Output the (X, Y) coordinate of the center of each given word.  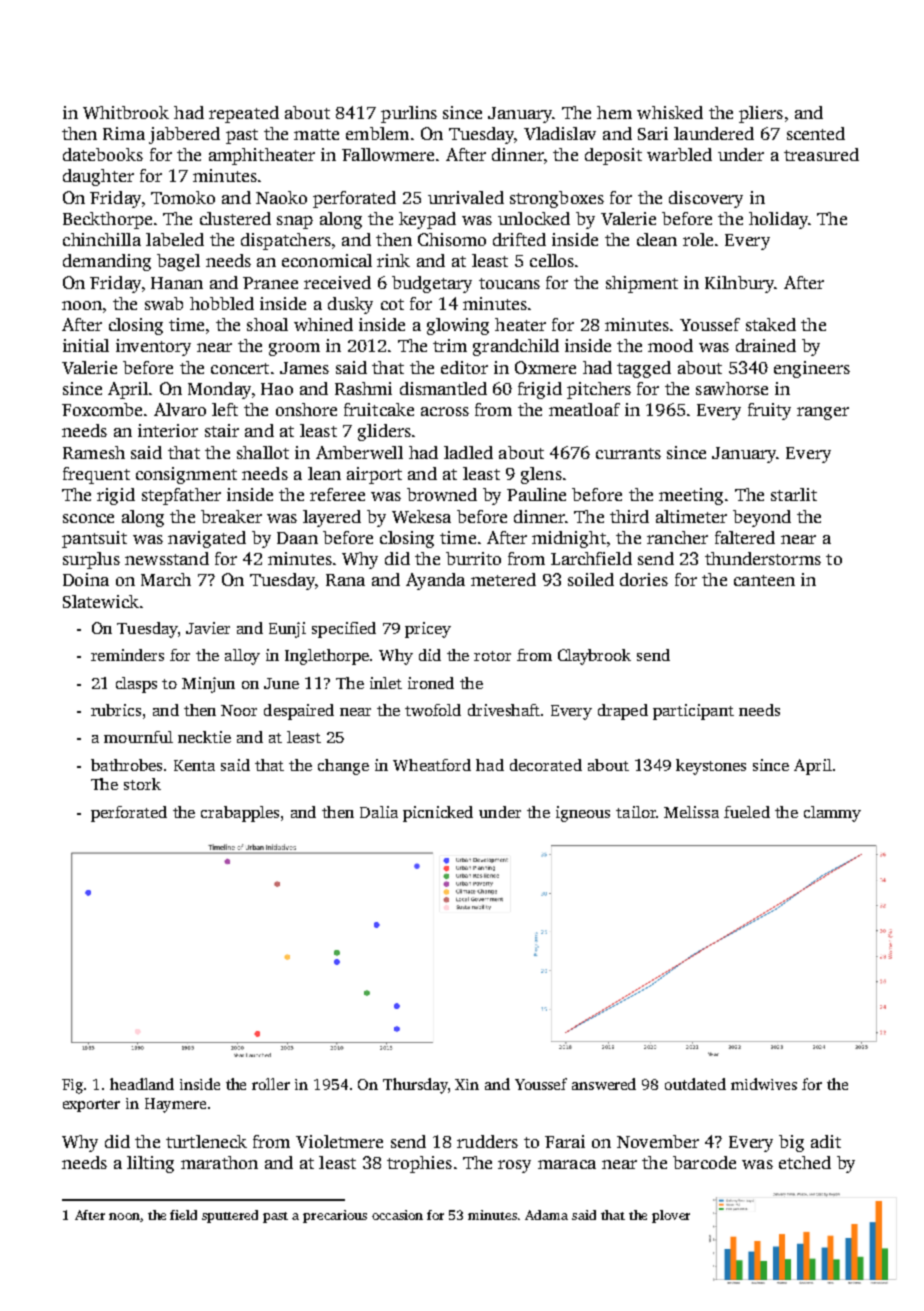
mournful (138, 737)
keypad (427, 220)
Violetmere (339, 1141)
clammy (832, 814)
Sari (653, 133)
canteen (764, 580)
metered (503, 579)
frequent (96, 475)
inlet (386, 683)
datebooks (103, 154)
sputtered (230, 1216)
